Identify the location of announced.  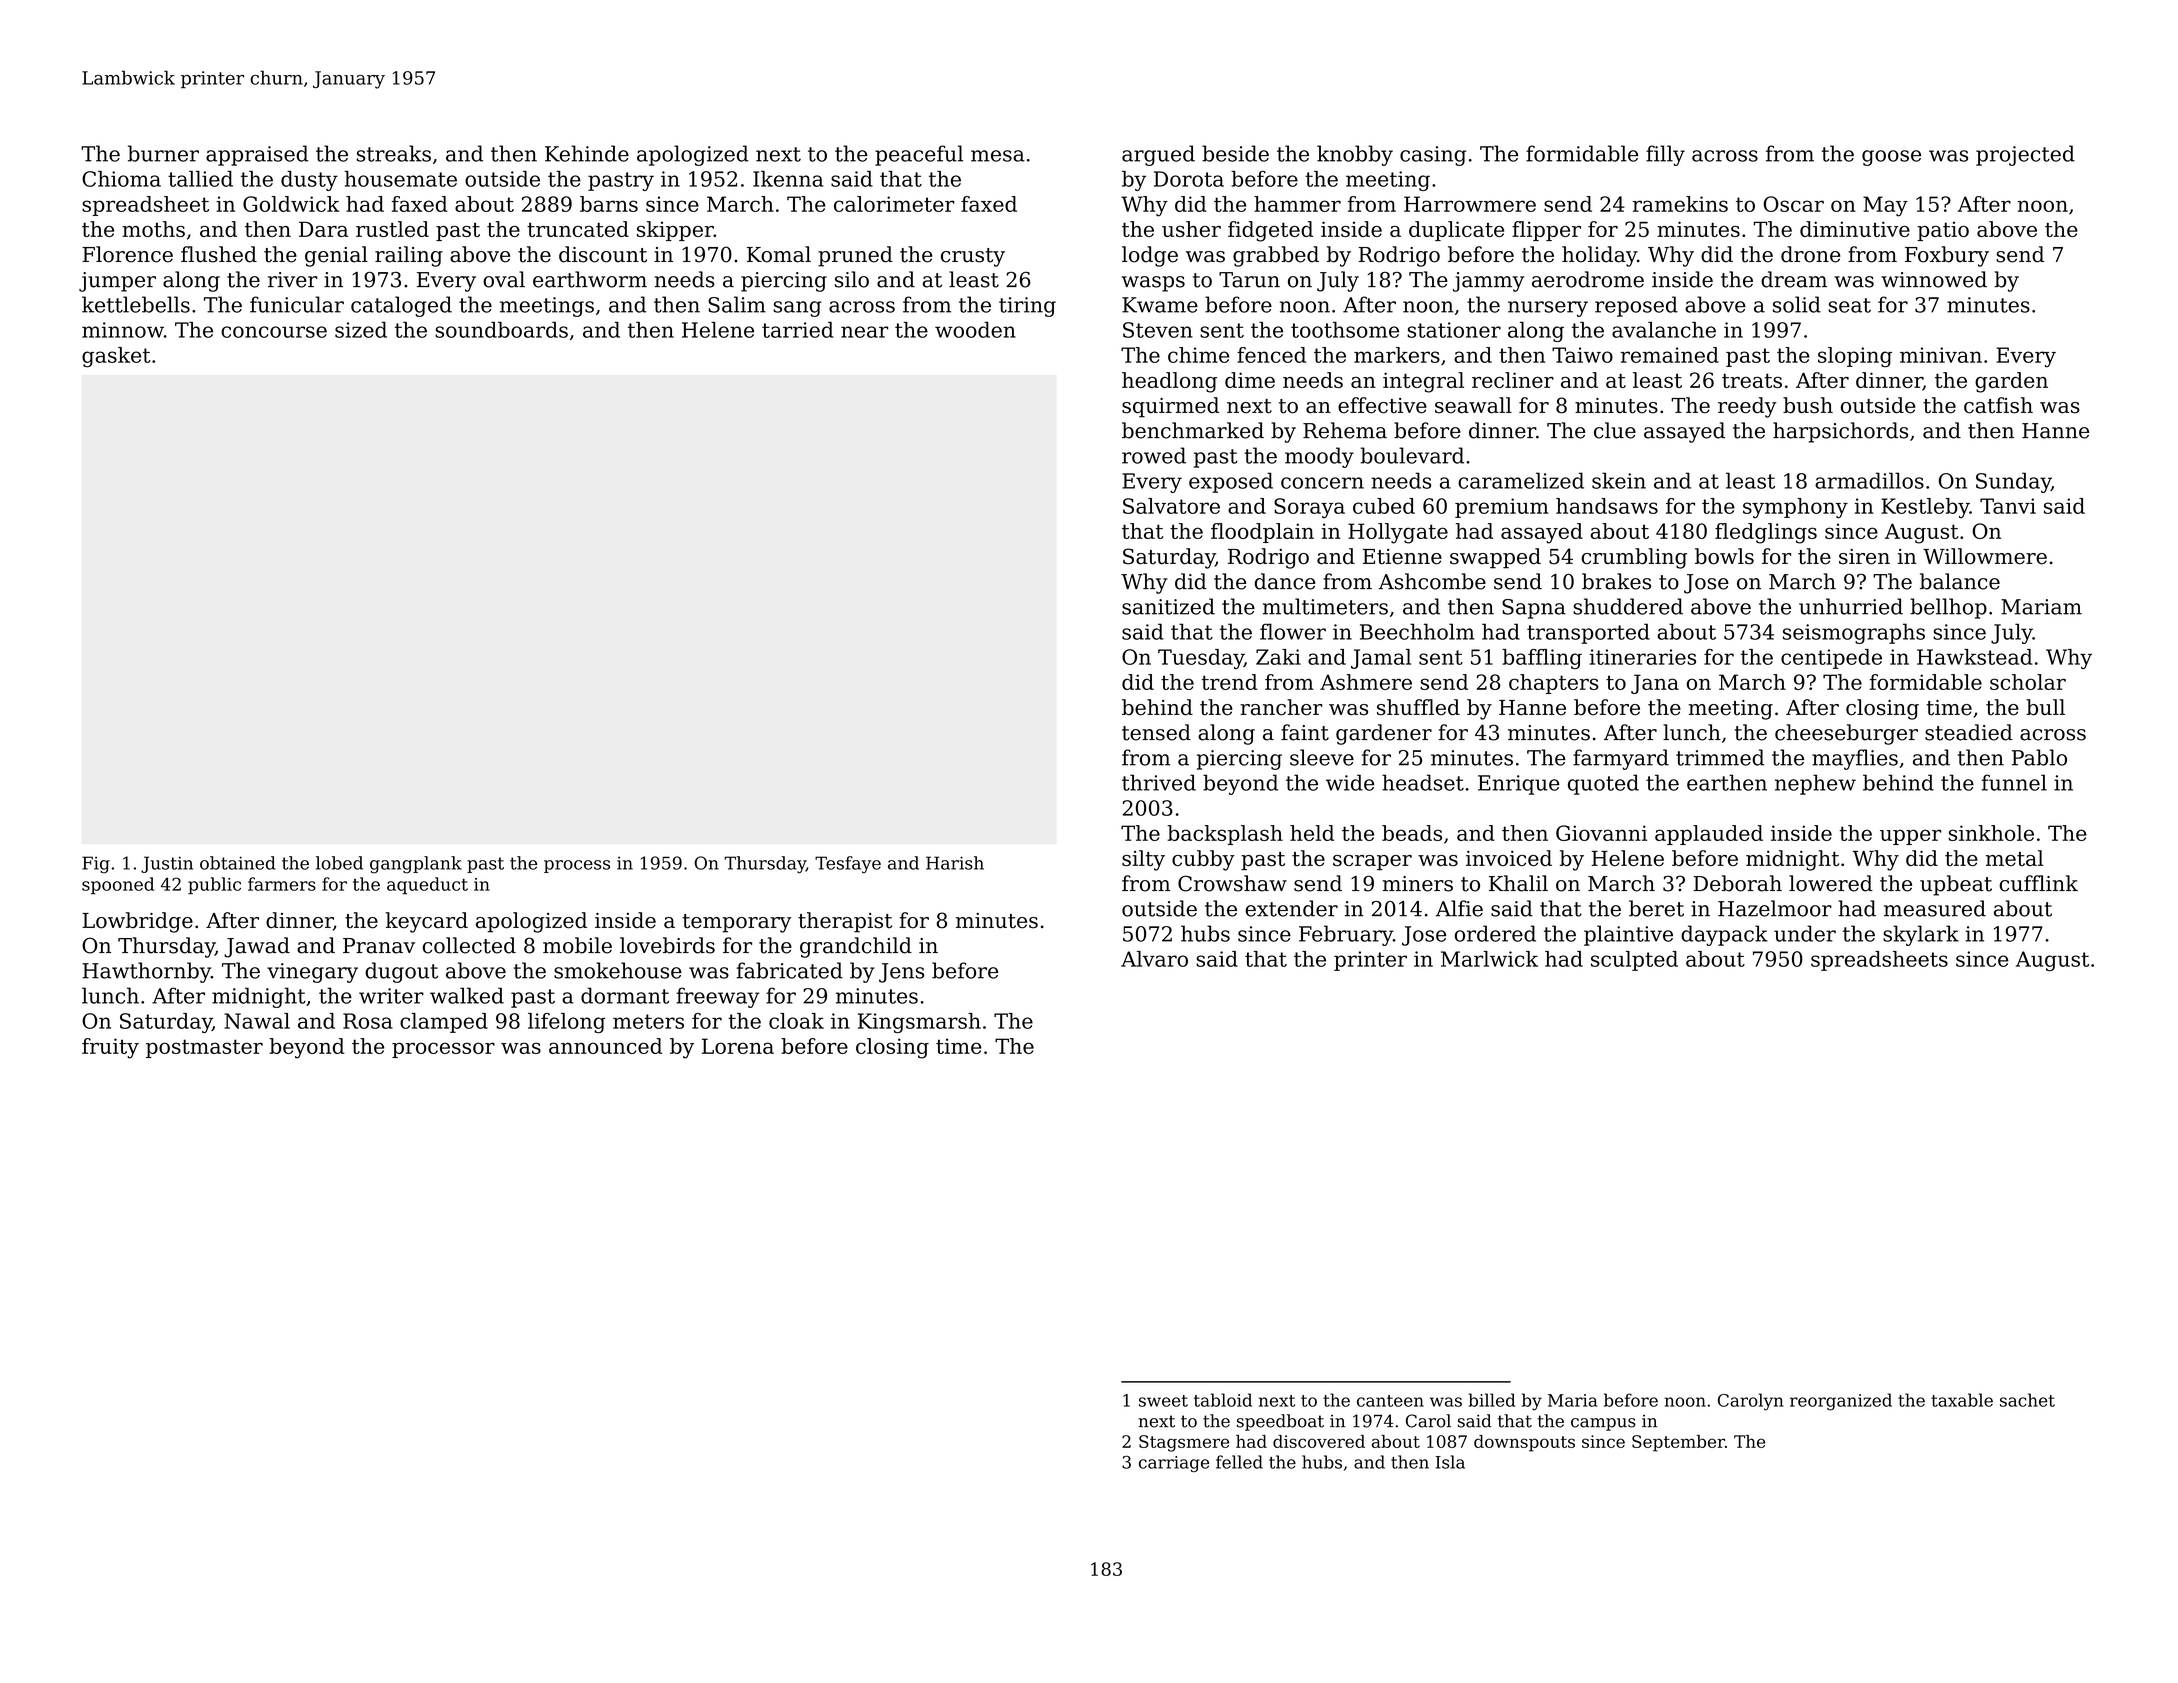
(605, 1046).
